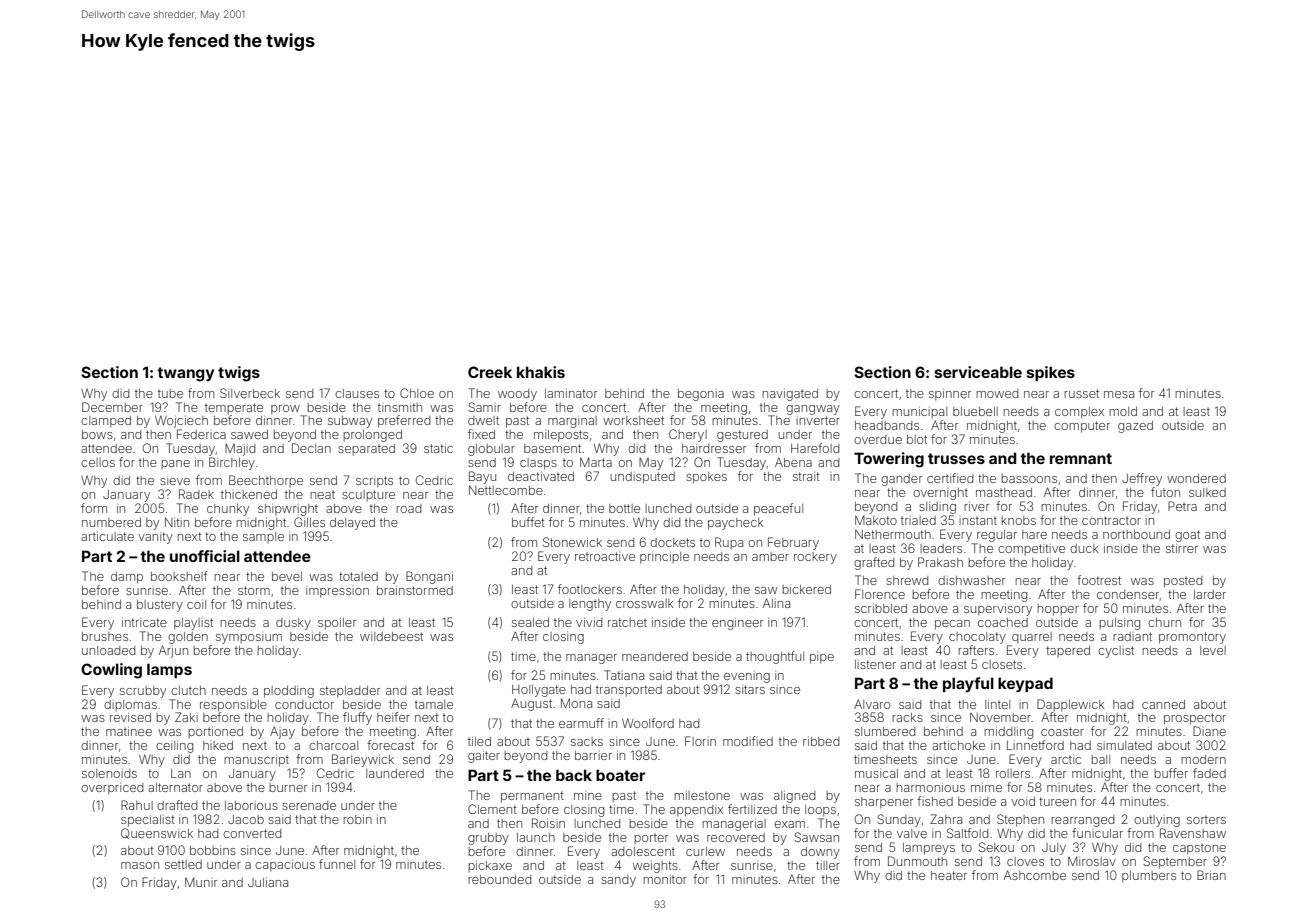  Describe the element at coordinates (404, 421) in the page. I see `preferred` at that location.
